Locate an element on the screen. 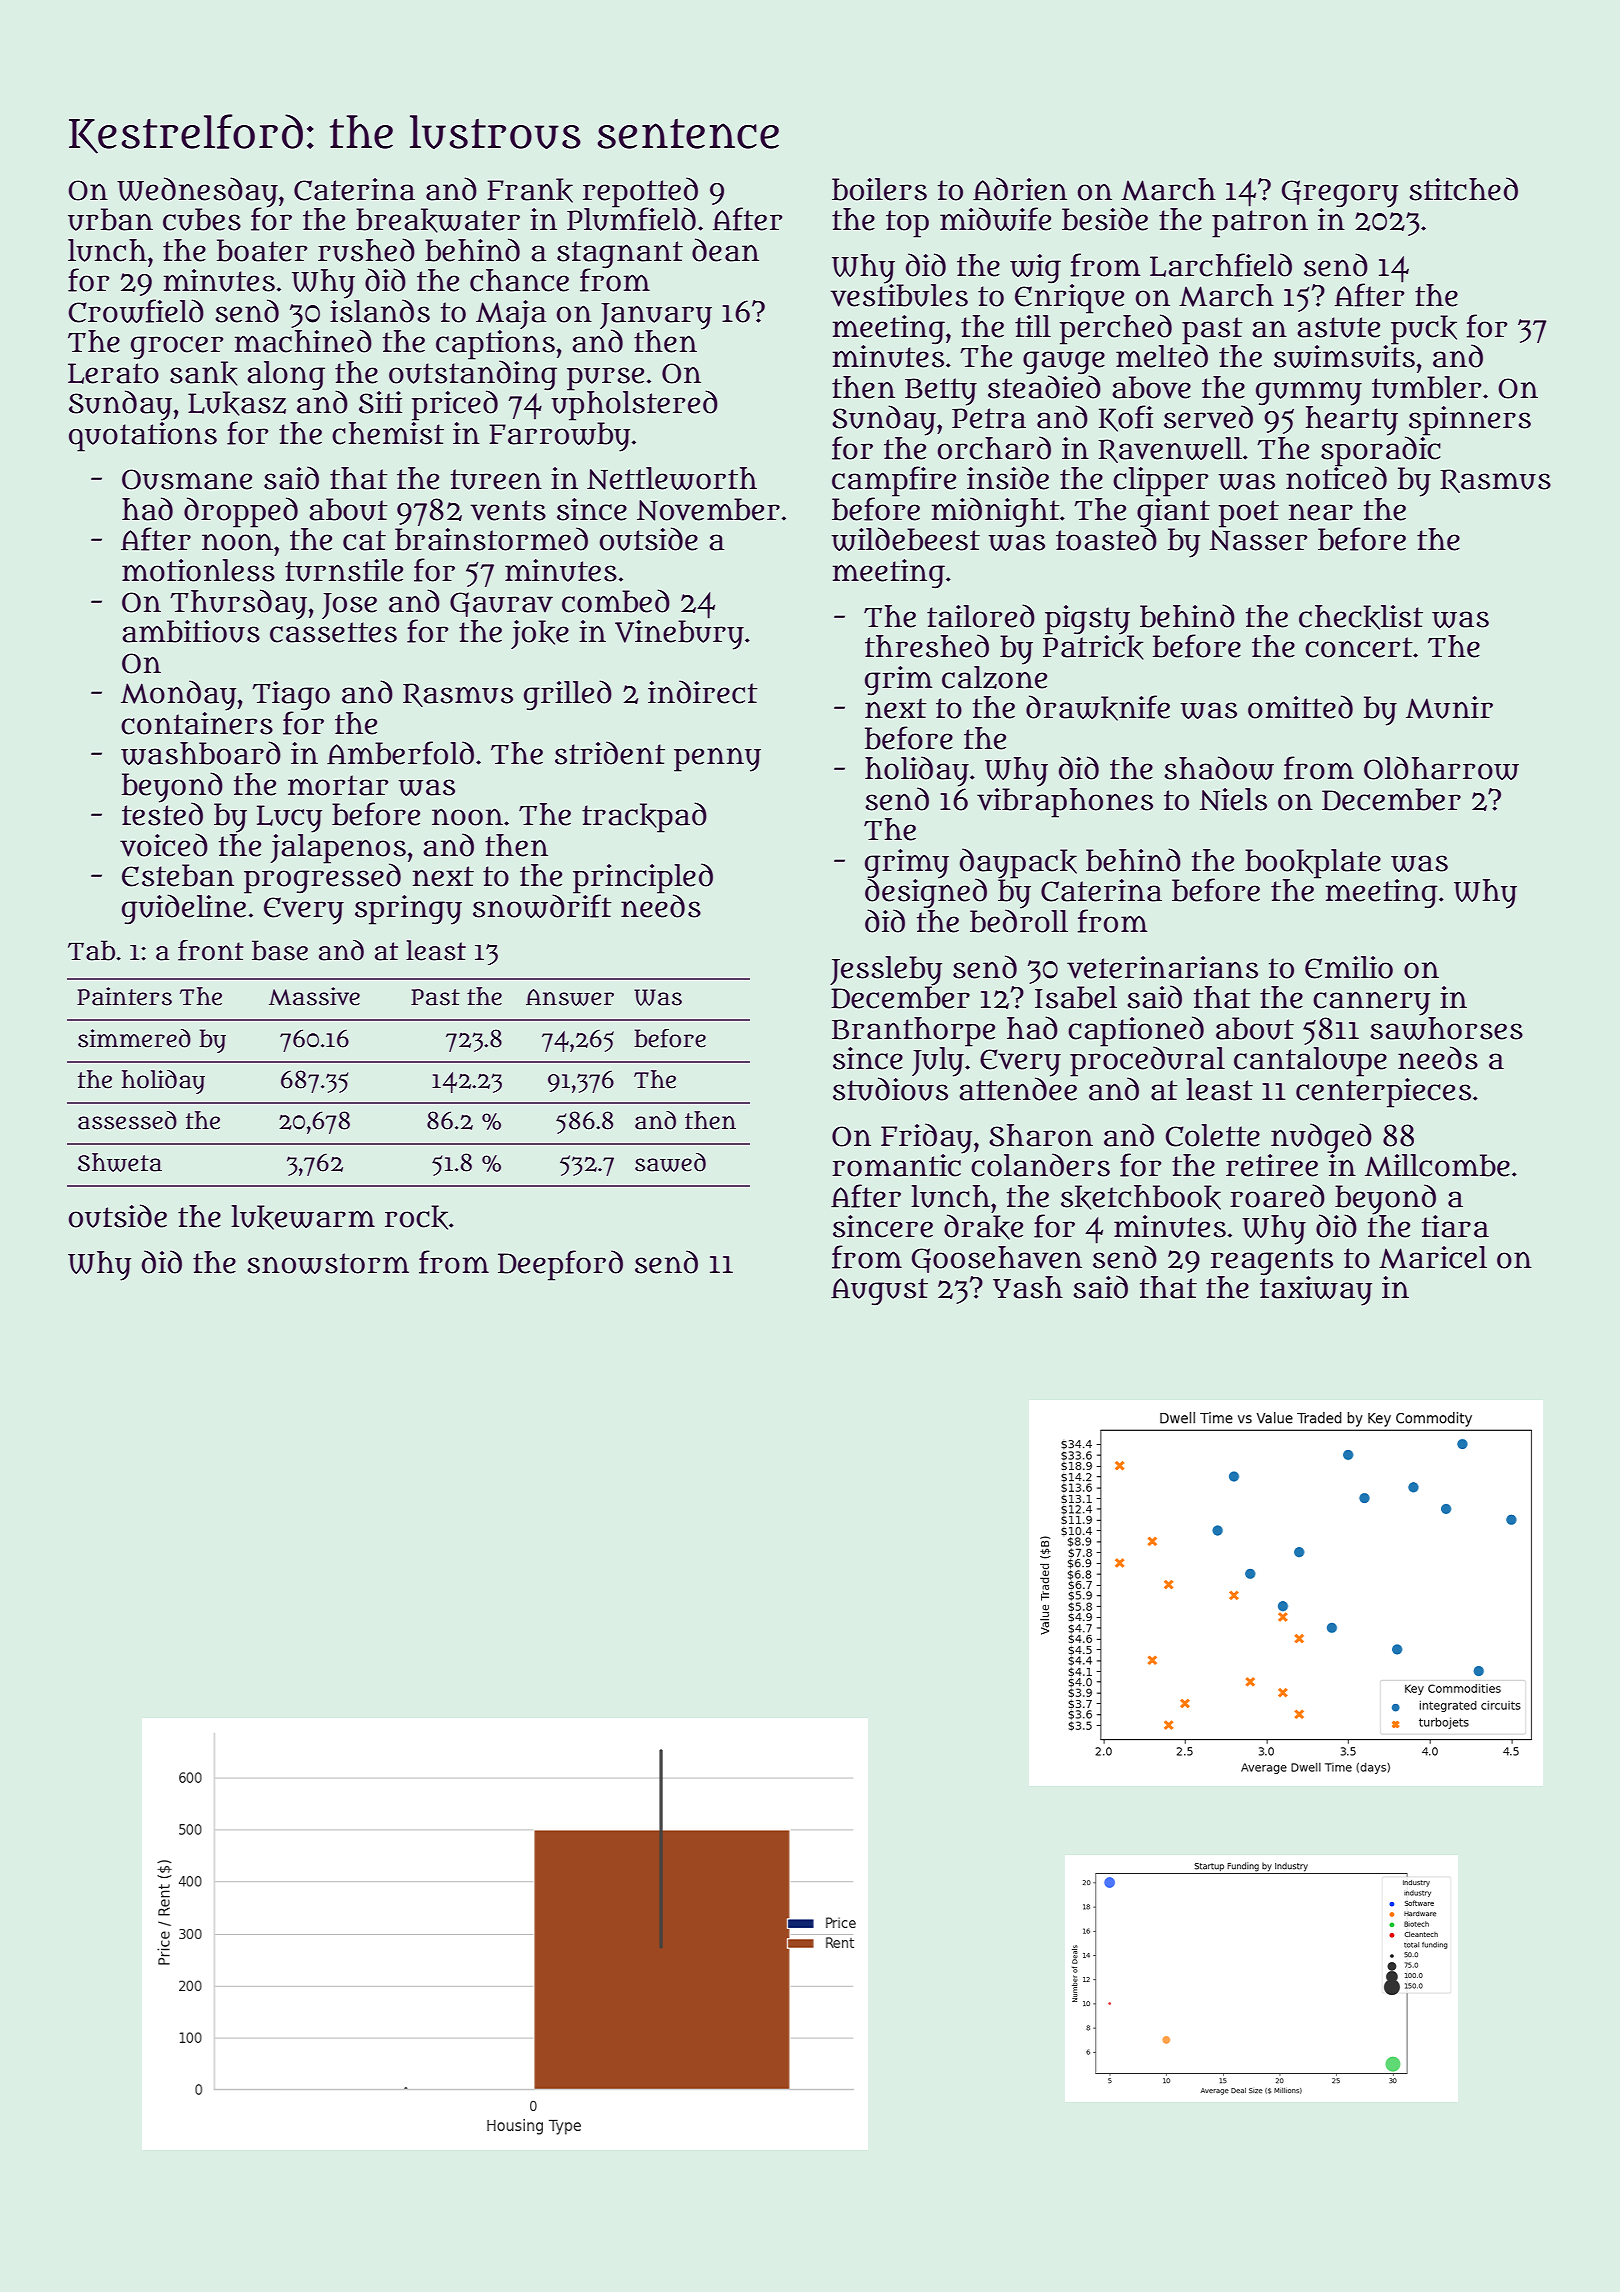  bookplate is located at coordinates (1313, 864).
